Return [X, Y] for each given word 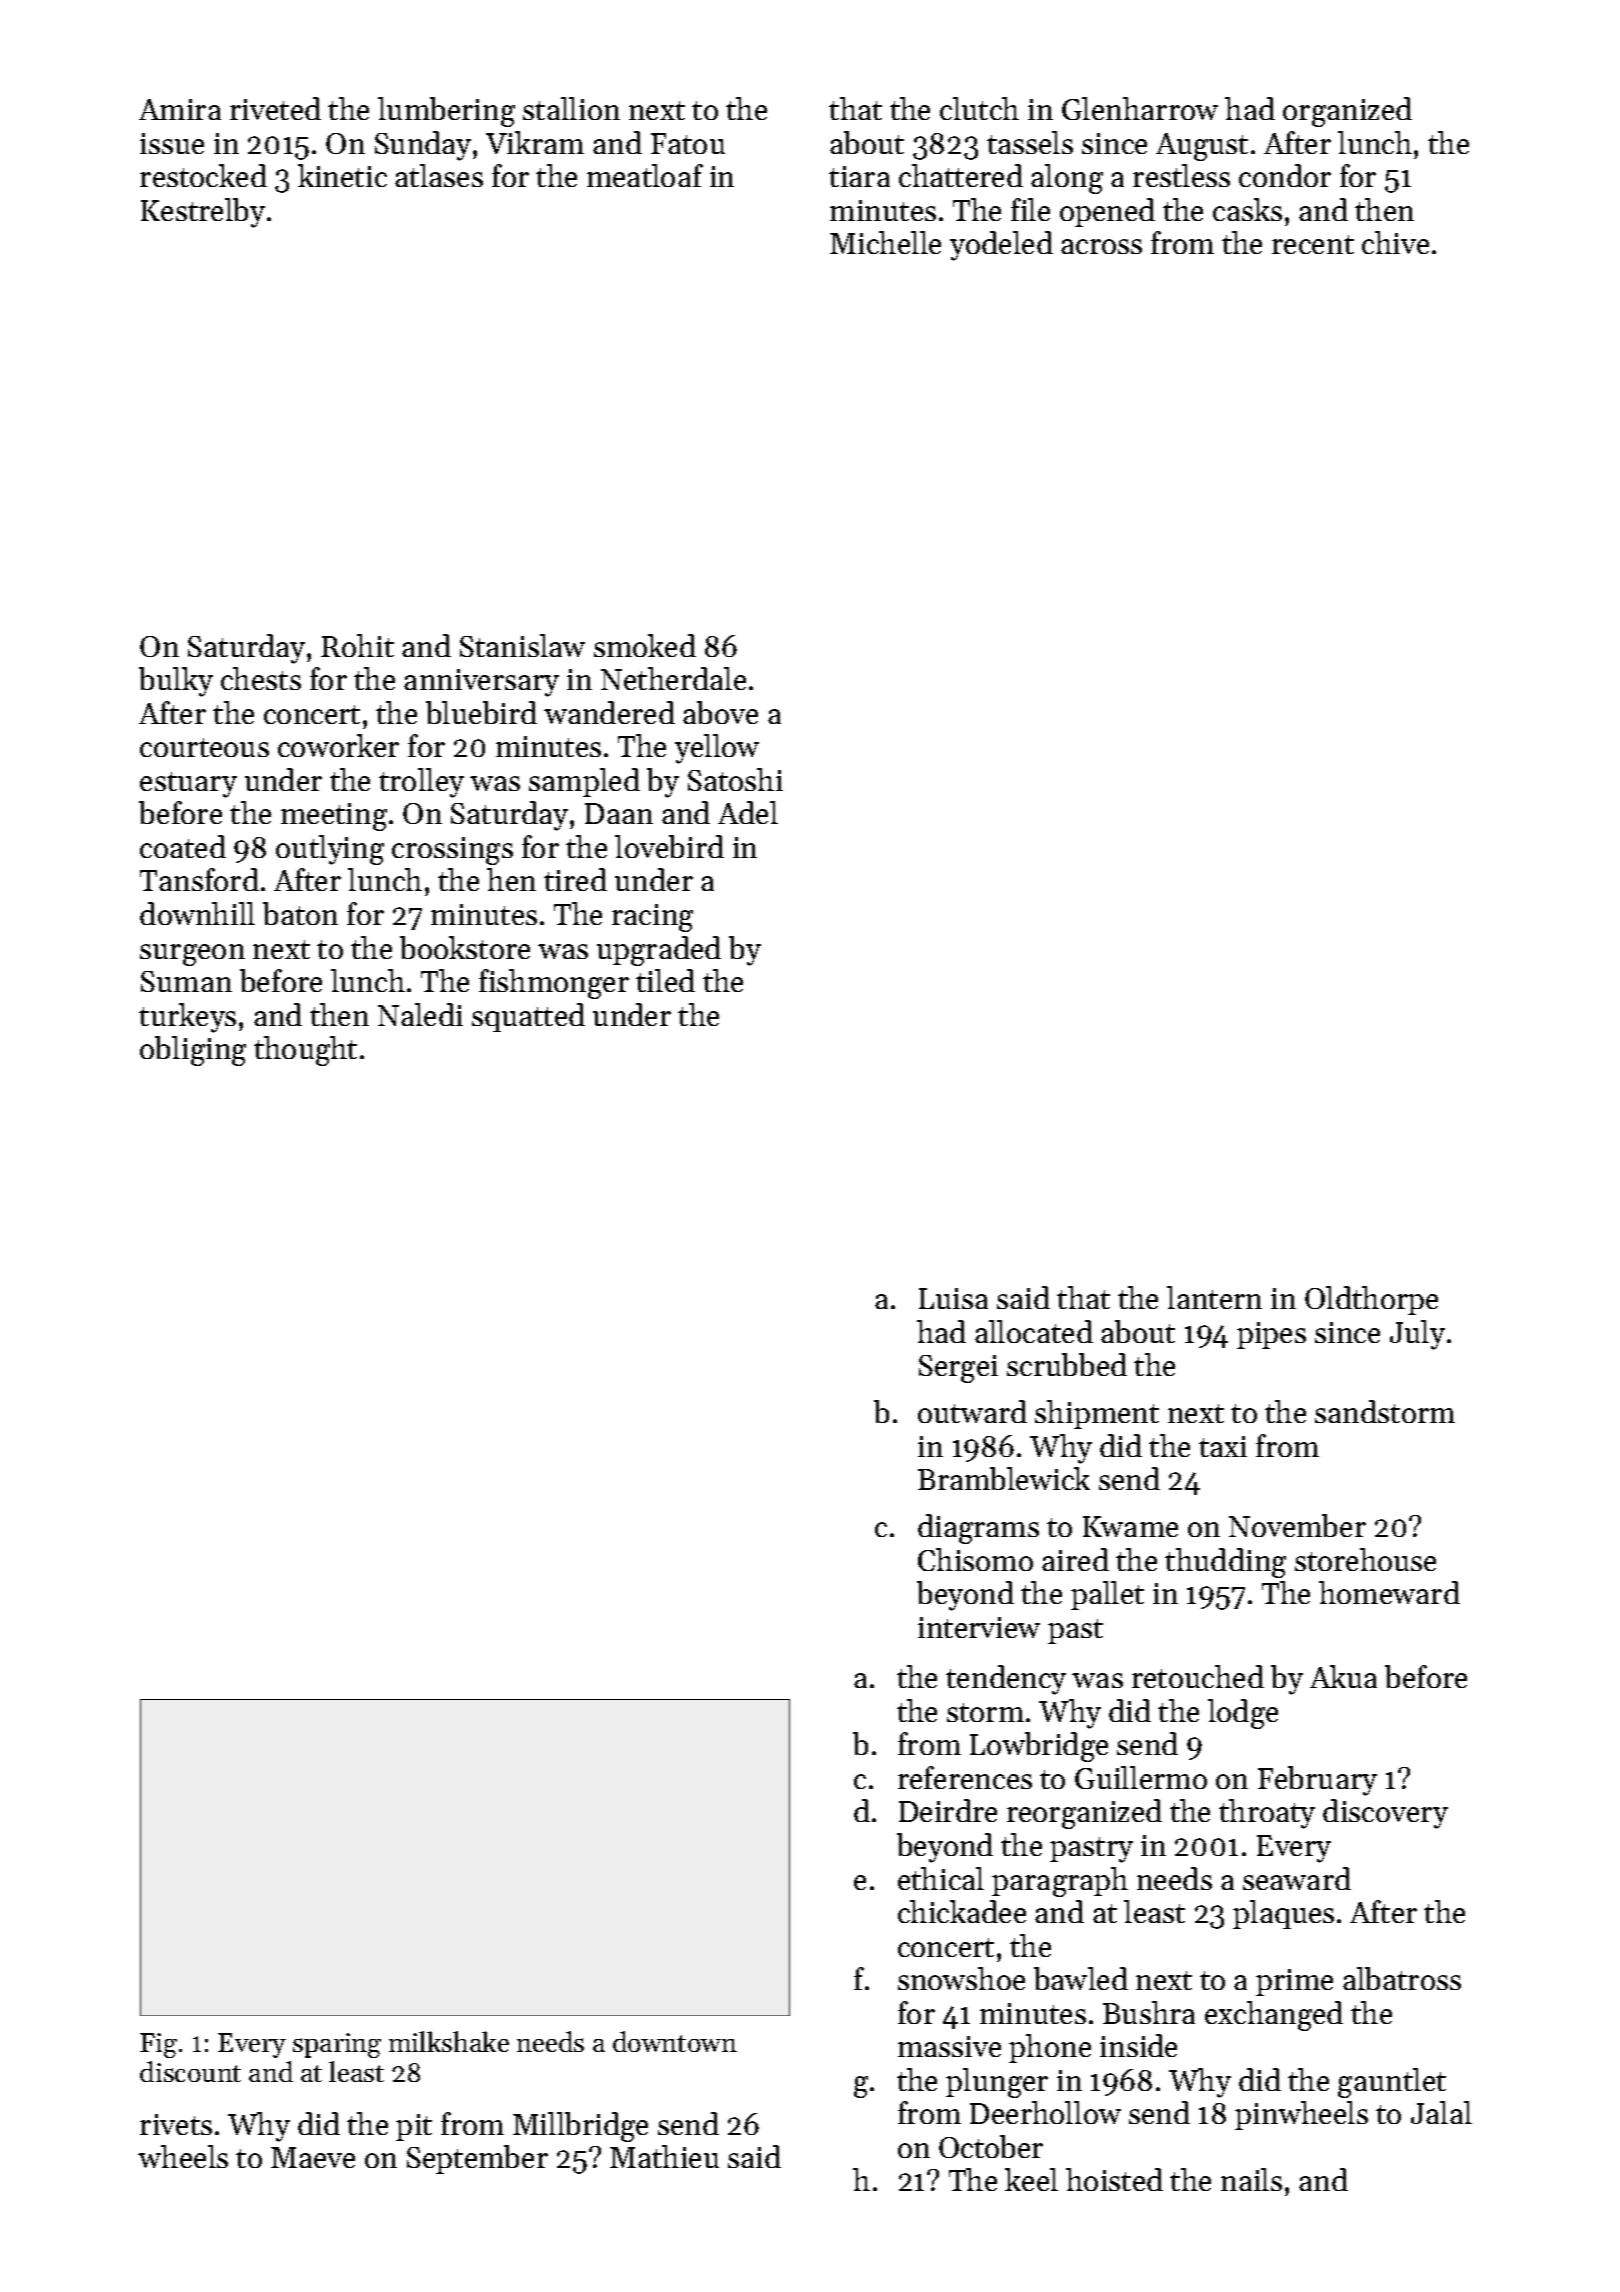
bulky [176, 682]
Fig [158, 2045]
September [477, 2159]
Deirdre [948, 1810]
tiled [665, 980]
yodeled [1001, 246]
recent [1313, 244]
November [1297, 1525]
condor [1285, 175]
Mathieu [664, 2156]
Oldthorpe [1371, 1300]
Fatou [688, 143]
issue [172, 143]
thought [305, 1051]
